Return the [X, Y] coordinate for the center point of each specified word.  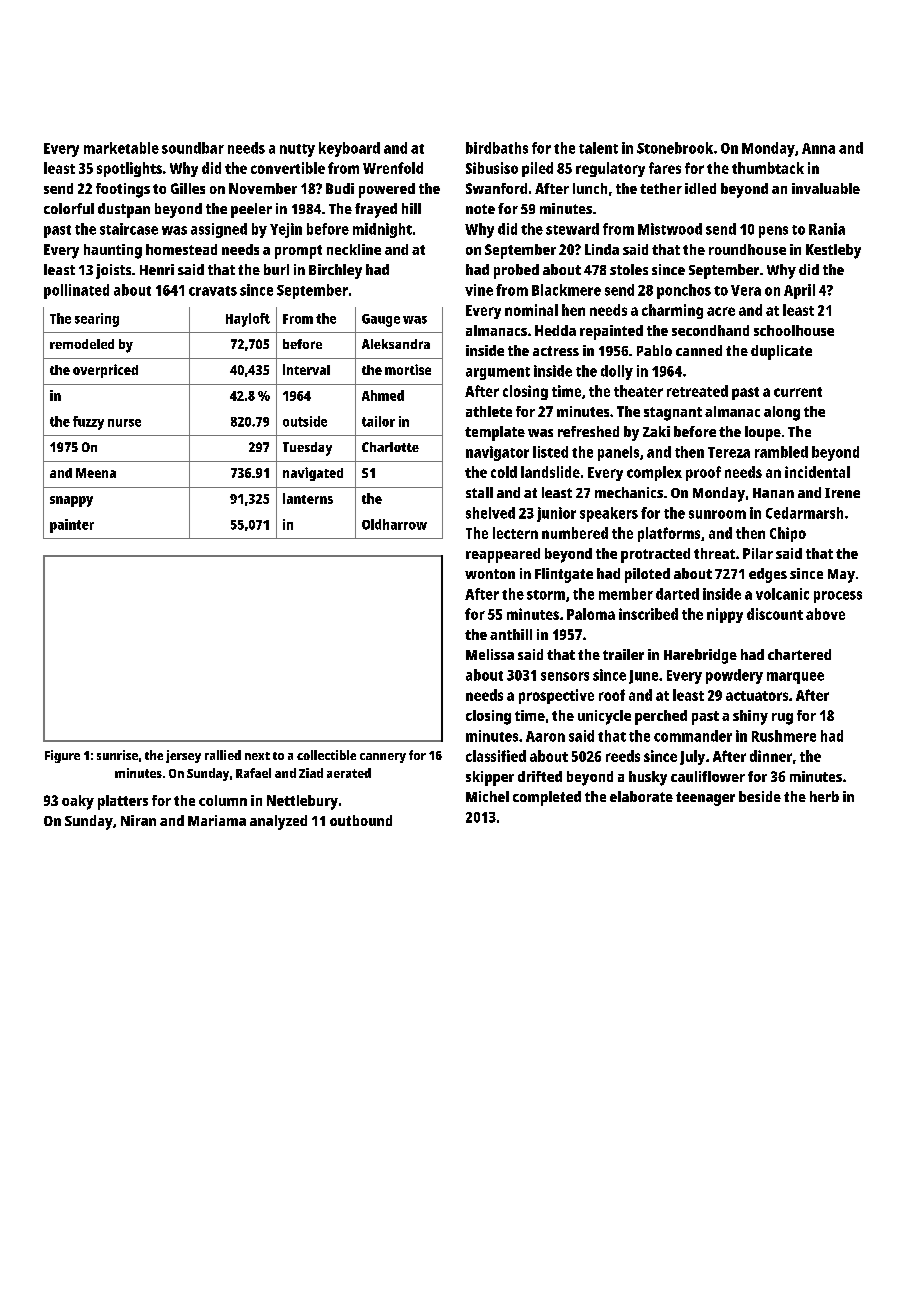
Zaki [656, 431]
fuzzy [88, 423]
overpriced [105, 371]
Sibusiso [492, 168]
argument [498, 373]
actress [556, 351]
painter [72, 526]
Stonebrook [675, 148]
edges [768, 575]
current [798, 392]
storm [546, 595]
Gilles [188, 188]
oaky [78, 802]
